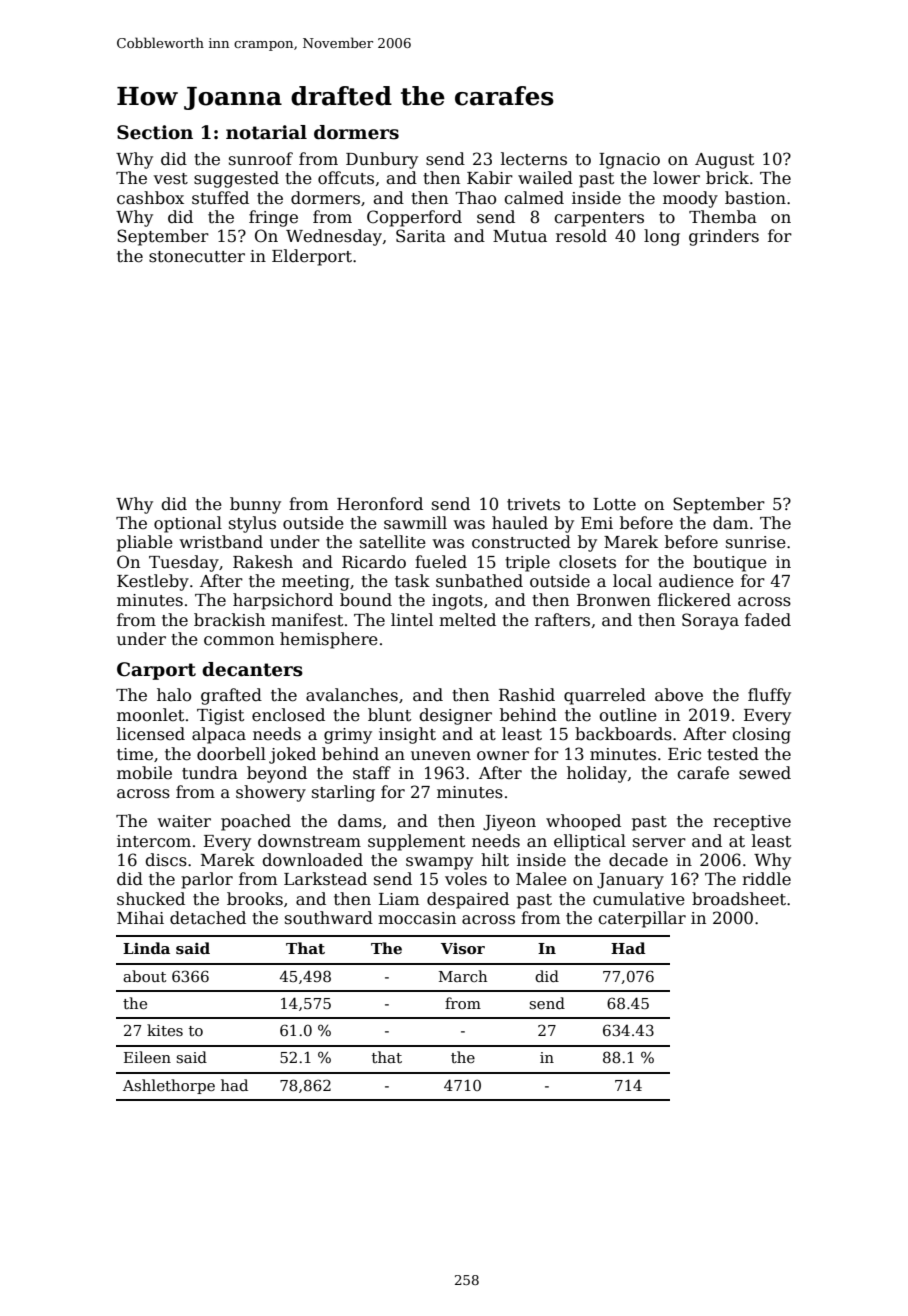  Describe the element at coordinates (527, 563) in the page. I see `triple` at that location.
